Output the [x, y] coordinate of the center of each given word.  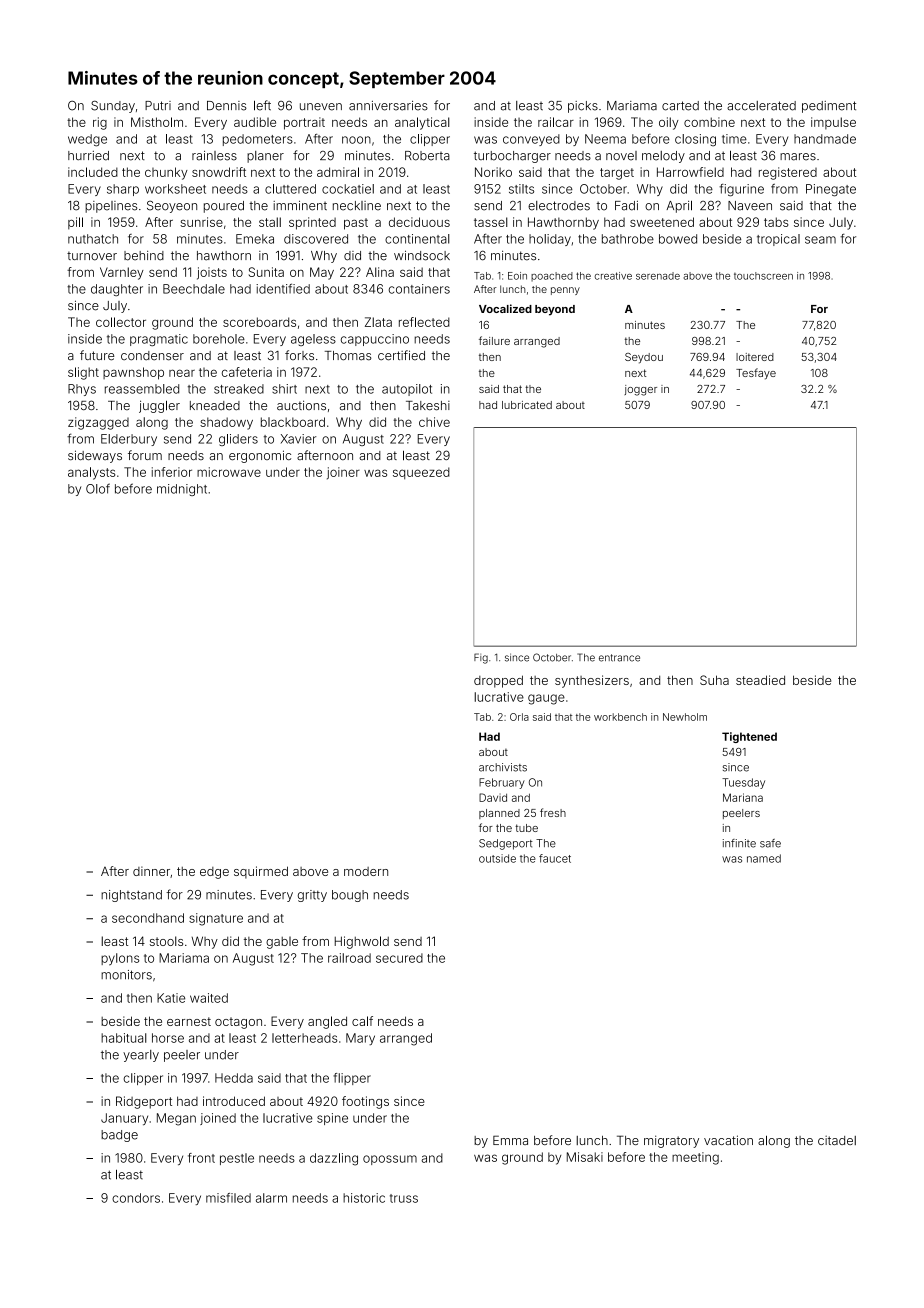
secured [399, 958]
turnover [92, 256]
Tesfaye [756, 374]
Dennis [227, 106]
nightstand [131, 896]
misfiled [228, 1198]
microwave [229, 472]
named [764, 858]
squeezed [421, 473]
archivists [503, 767]
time [734, 139]
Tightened [749, 737]
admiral [338, 172]
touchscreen [763, 276]
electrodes [559, 206]
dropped [498, 681]
